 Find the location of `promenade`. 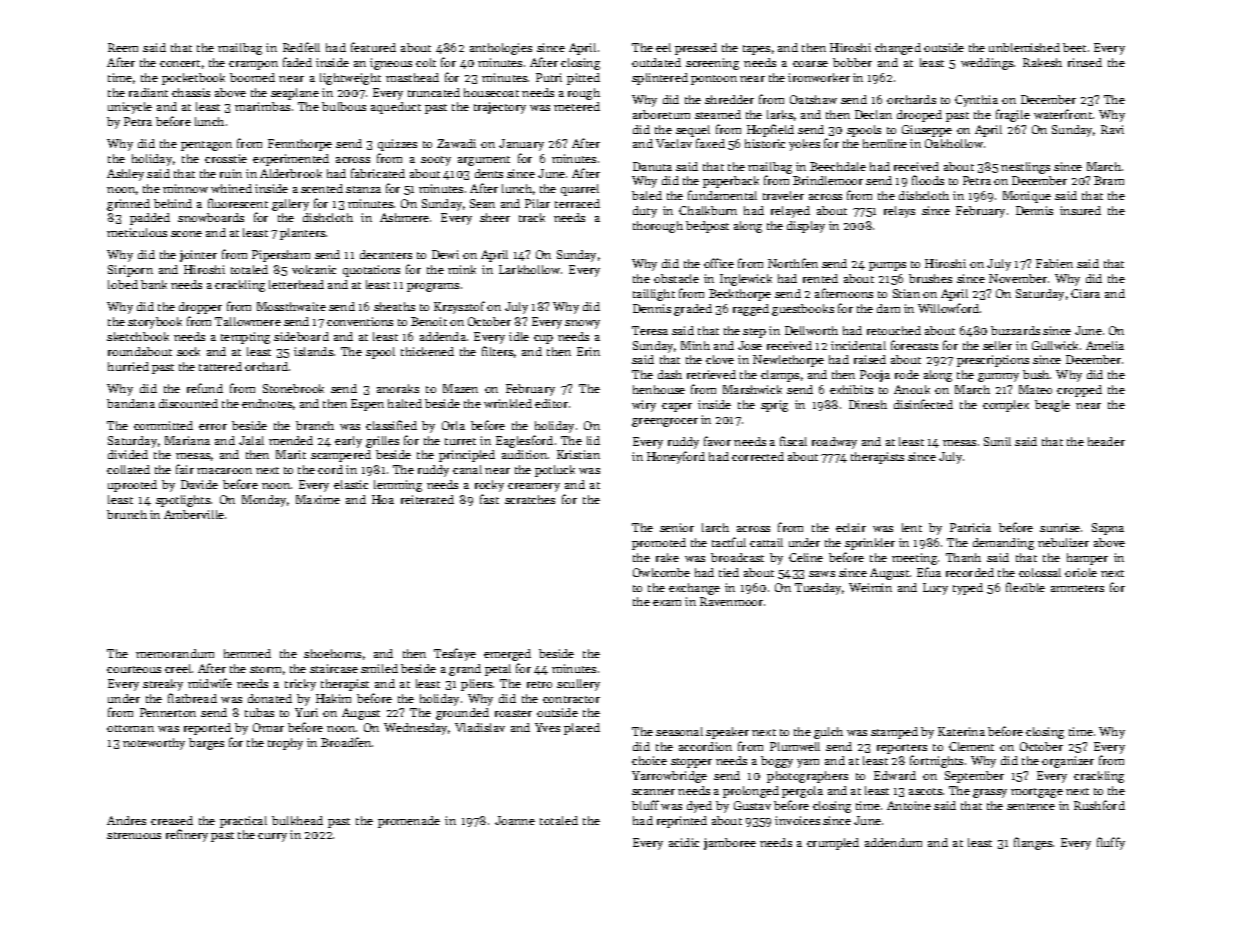

promenade is located at coordinates (409, 822).
